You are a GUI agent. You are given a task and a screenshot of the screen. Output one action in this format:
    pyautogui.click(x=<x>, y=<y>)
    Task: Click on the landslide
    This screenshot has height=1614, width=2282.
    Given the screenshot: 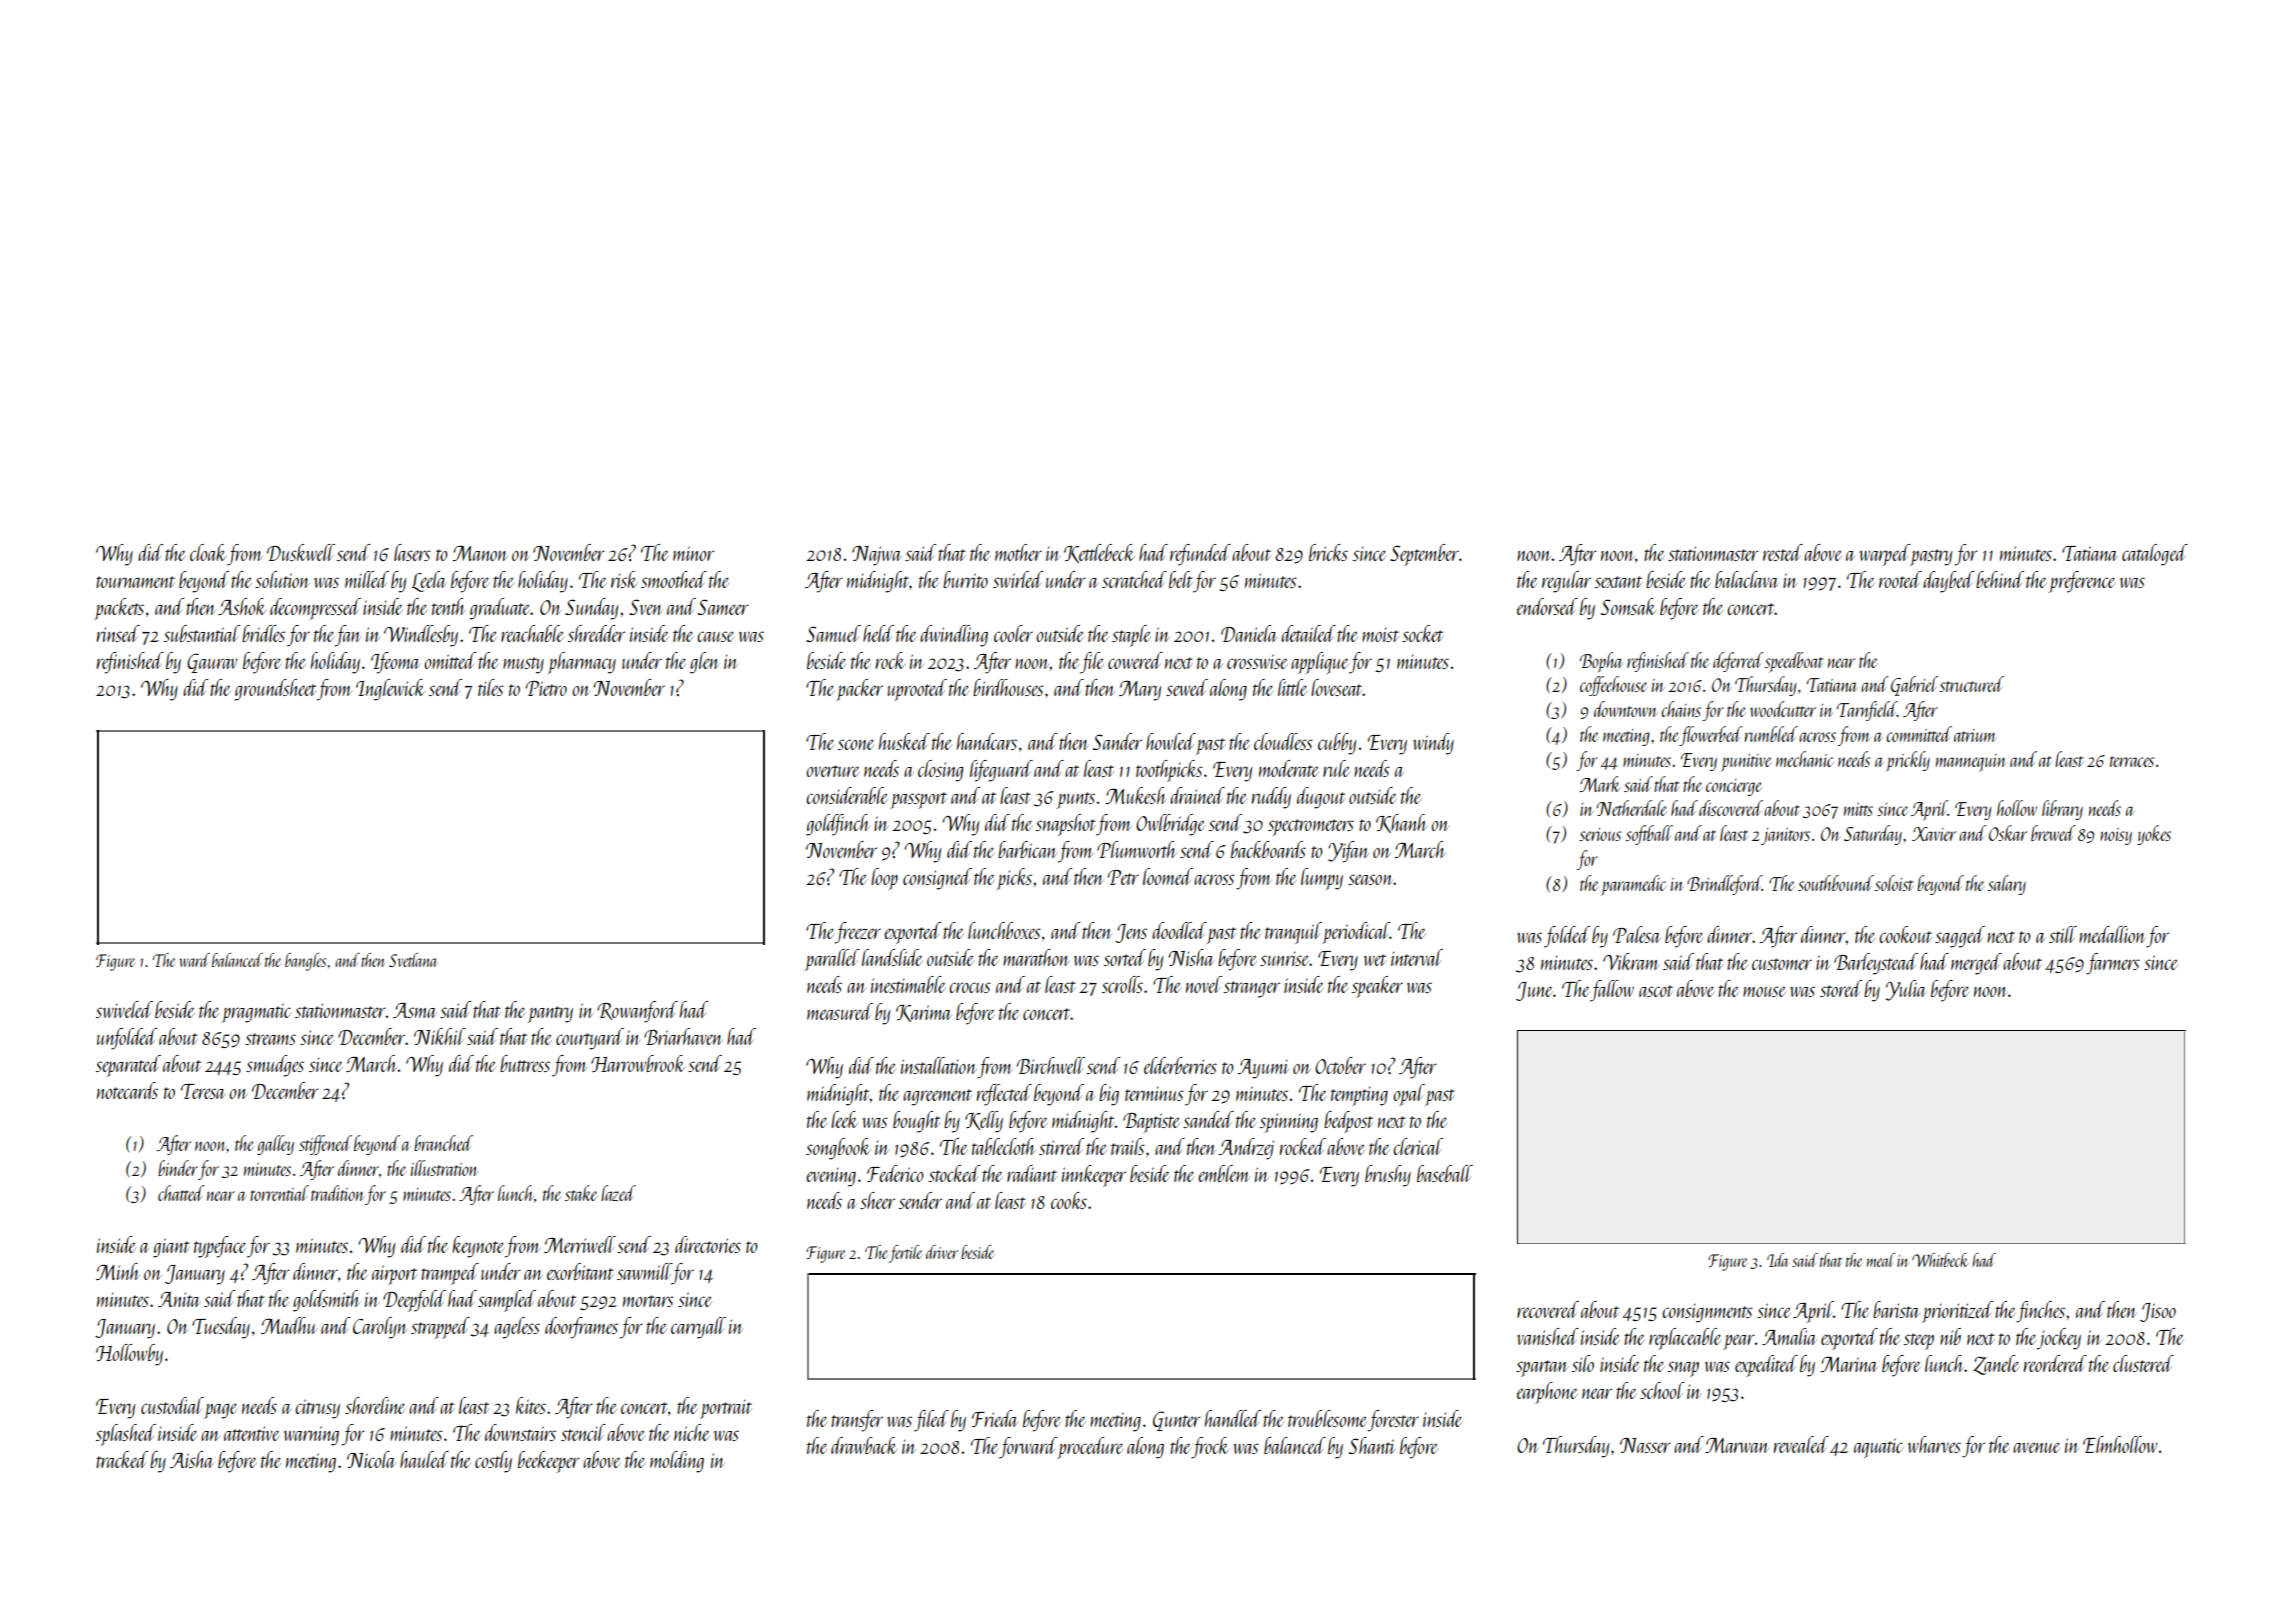 What is the action you would take?
    pyautogui.click(x=892, y=957)
